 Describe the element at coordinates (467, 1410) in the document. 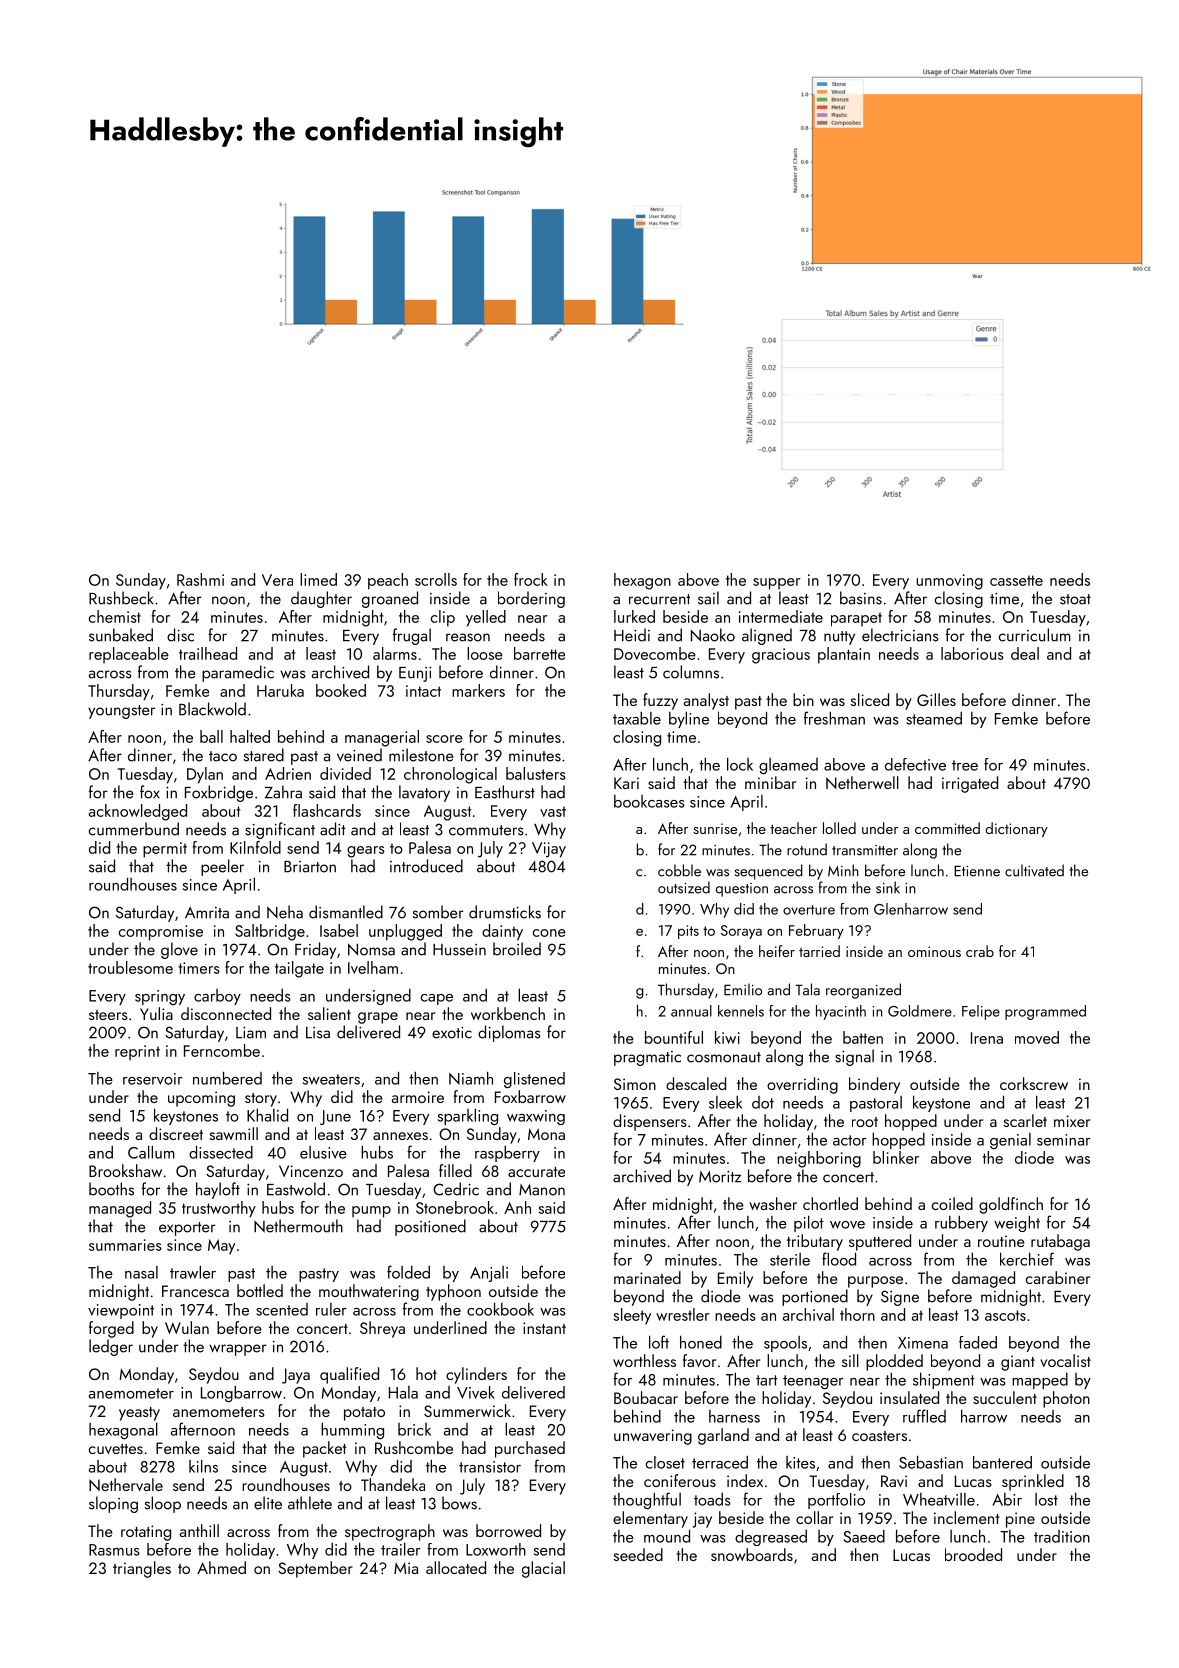

I see `Summerwick` at that location.
